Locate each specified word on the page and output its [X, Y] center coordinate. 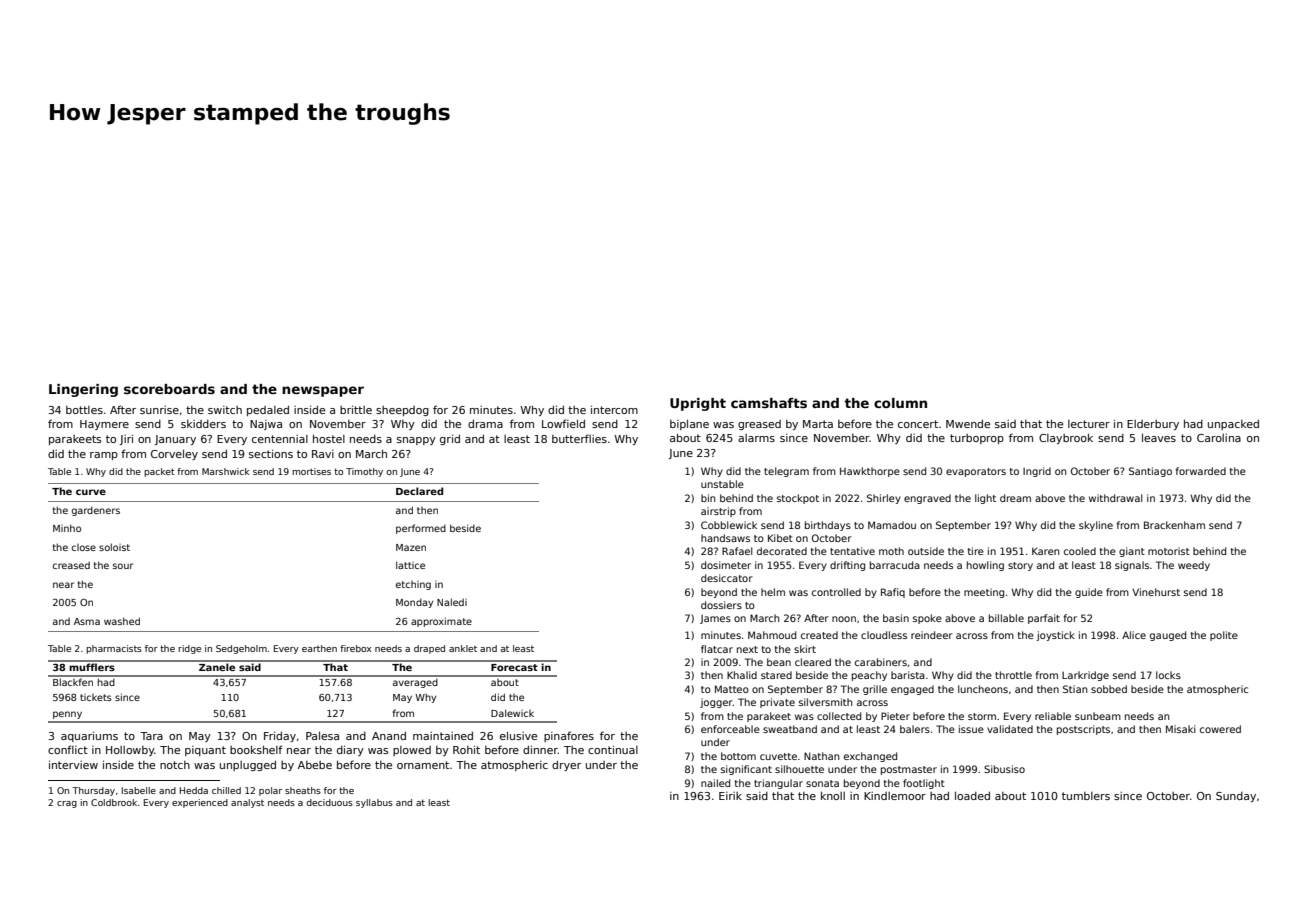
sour [123, 566]
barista [908, 675]
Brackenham [1174, 525]
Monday [414, 603]
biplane [689, 424]
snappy [416, 441]
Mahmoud [772, 635]
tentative [852, 551]
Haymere [104, 425]
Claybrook [1066, 438]
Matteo [732, 689]
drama [485, 423]
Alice [1134, 635]
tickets [96, 697]
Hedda [194, 790]
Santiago [1150, 472]
